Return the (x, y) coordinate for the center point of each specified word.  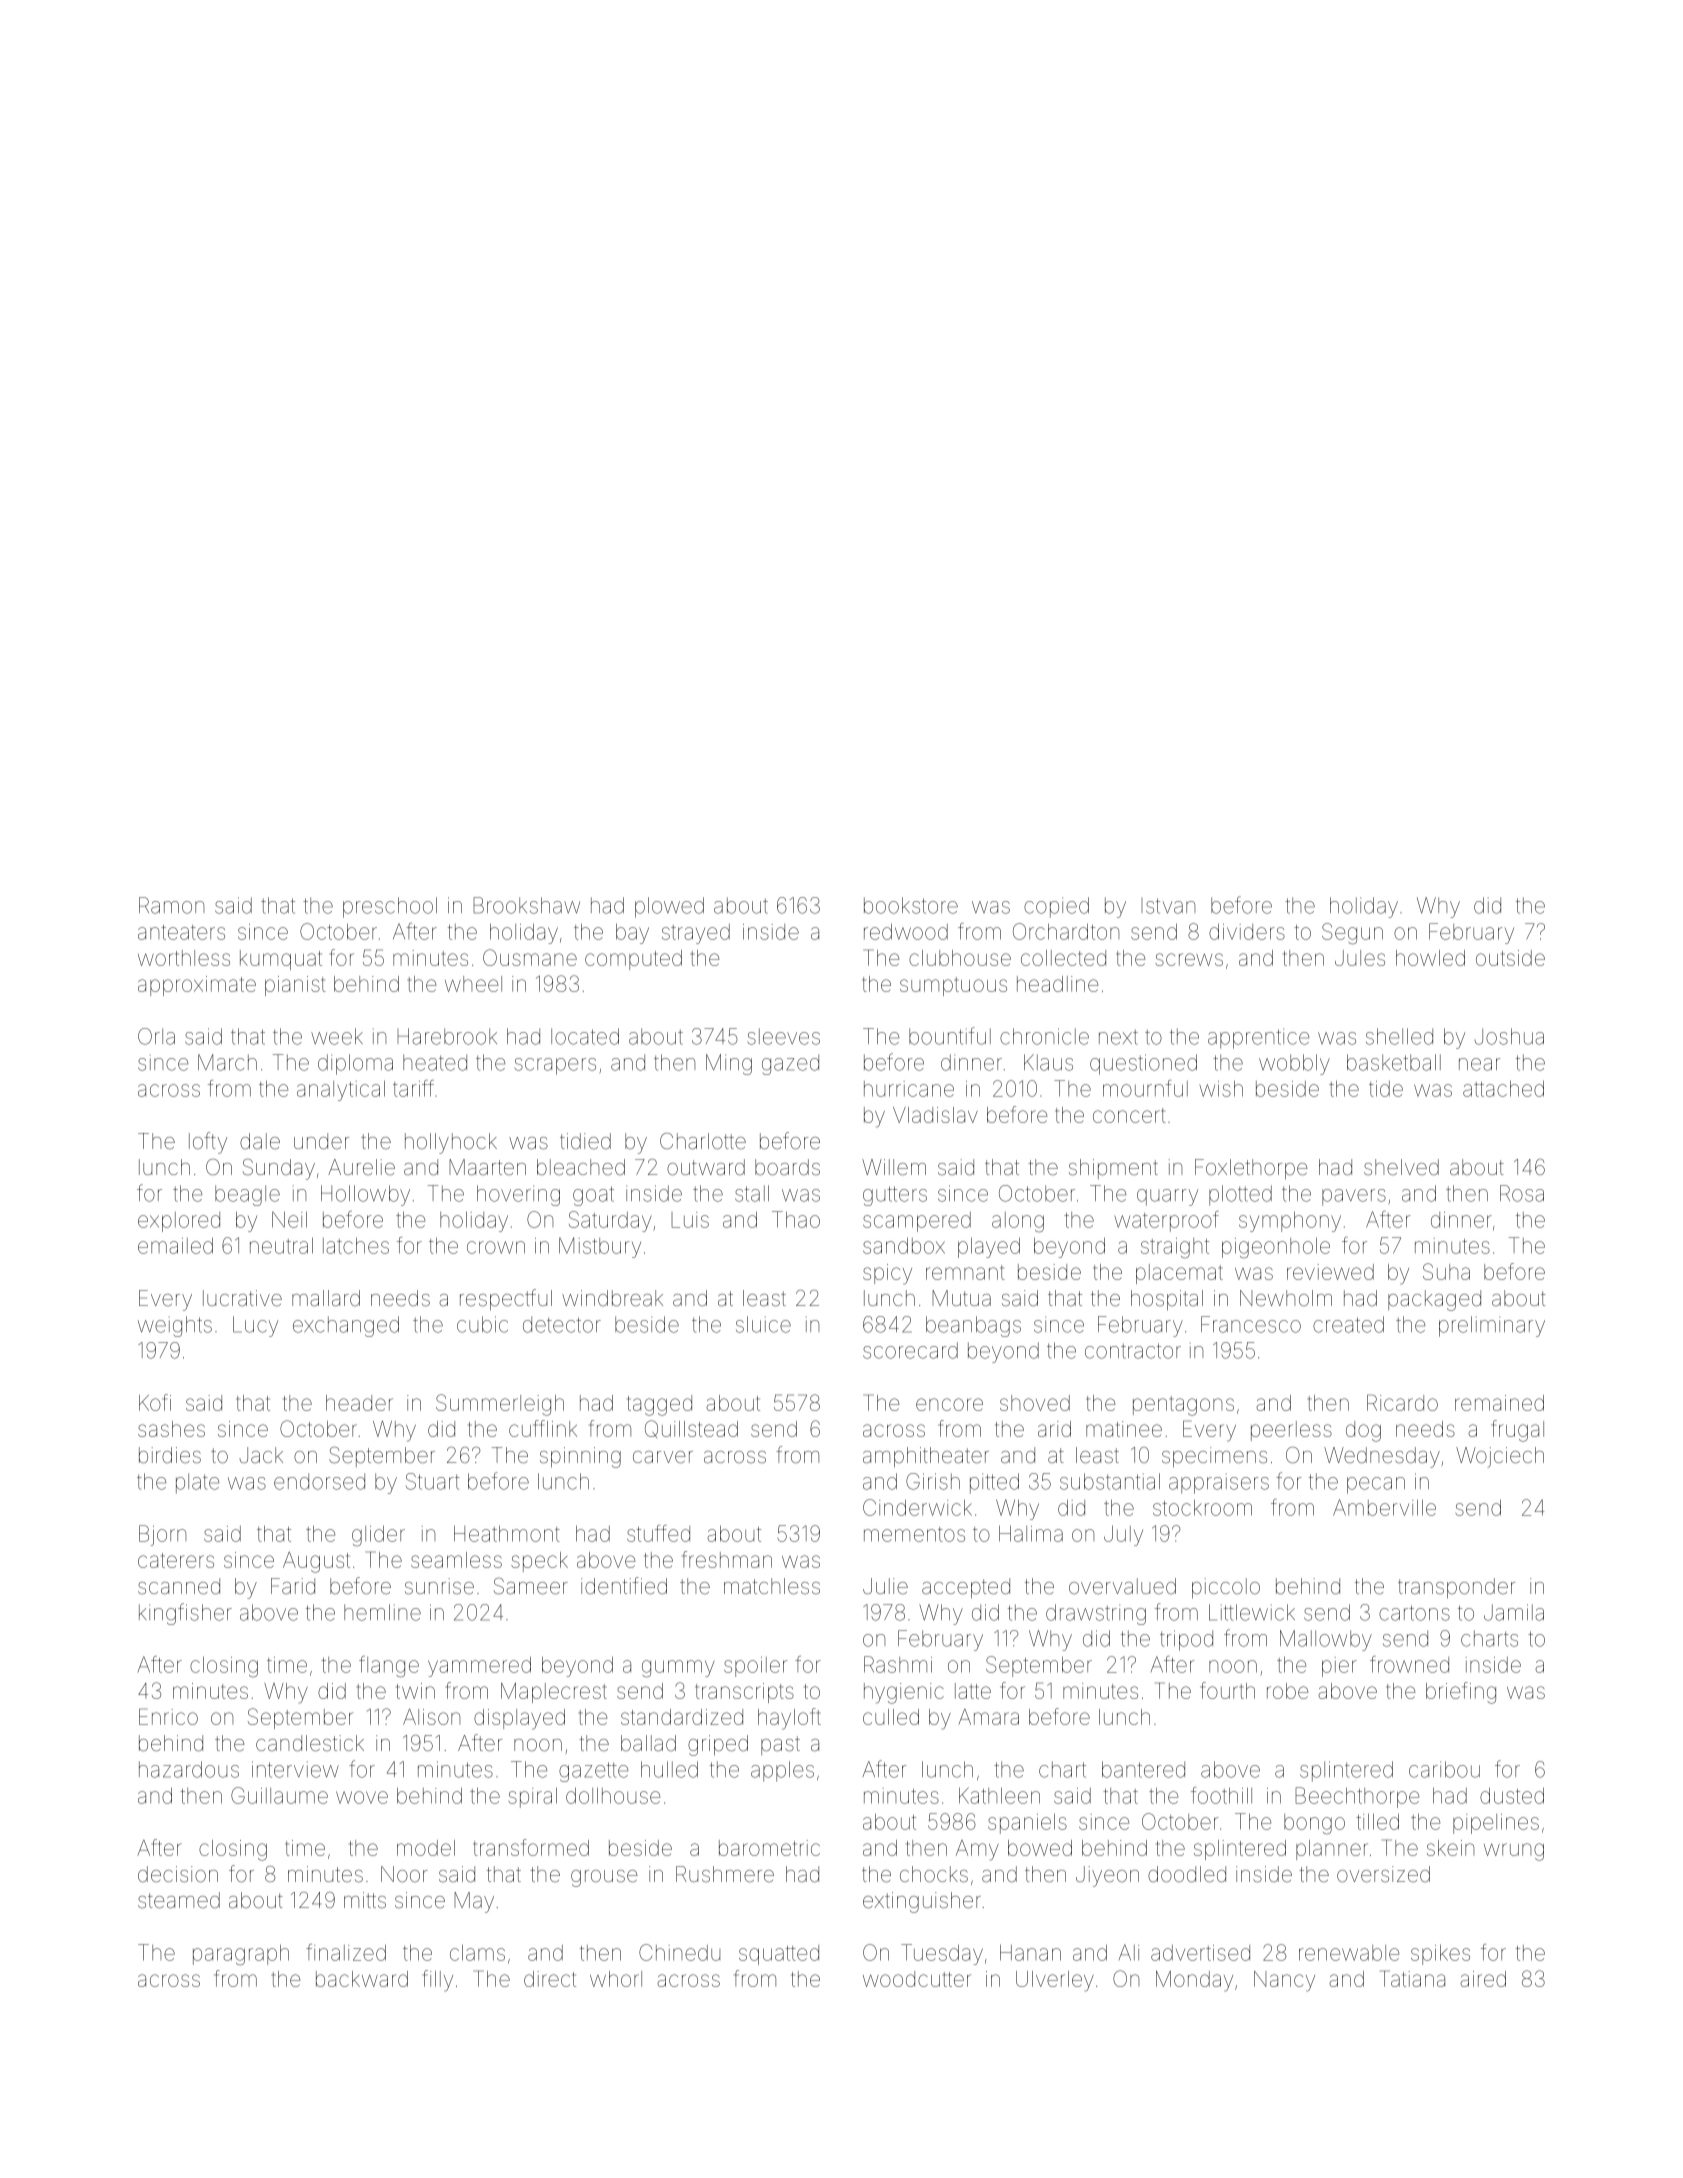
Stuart (433, 1481)
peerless (1291, 1431)
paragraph (241, 1954)
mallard (326, 1298)
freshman (727, 1559)
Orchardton (1066, 931)
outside (1510, 958)
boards (787, 1167)
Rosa (1522, 1193)
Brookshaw (526, 905)
